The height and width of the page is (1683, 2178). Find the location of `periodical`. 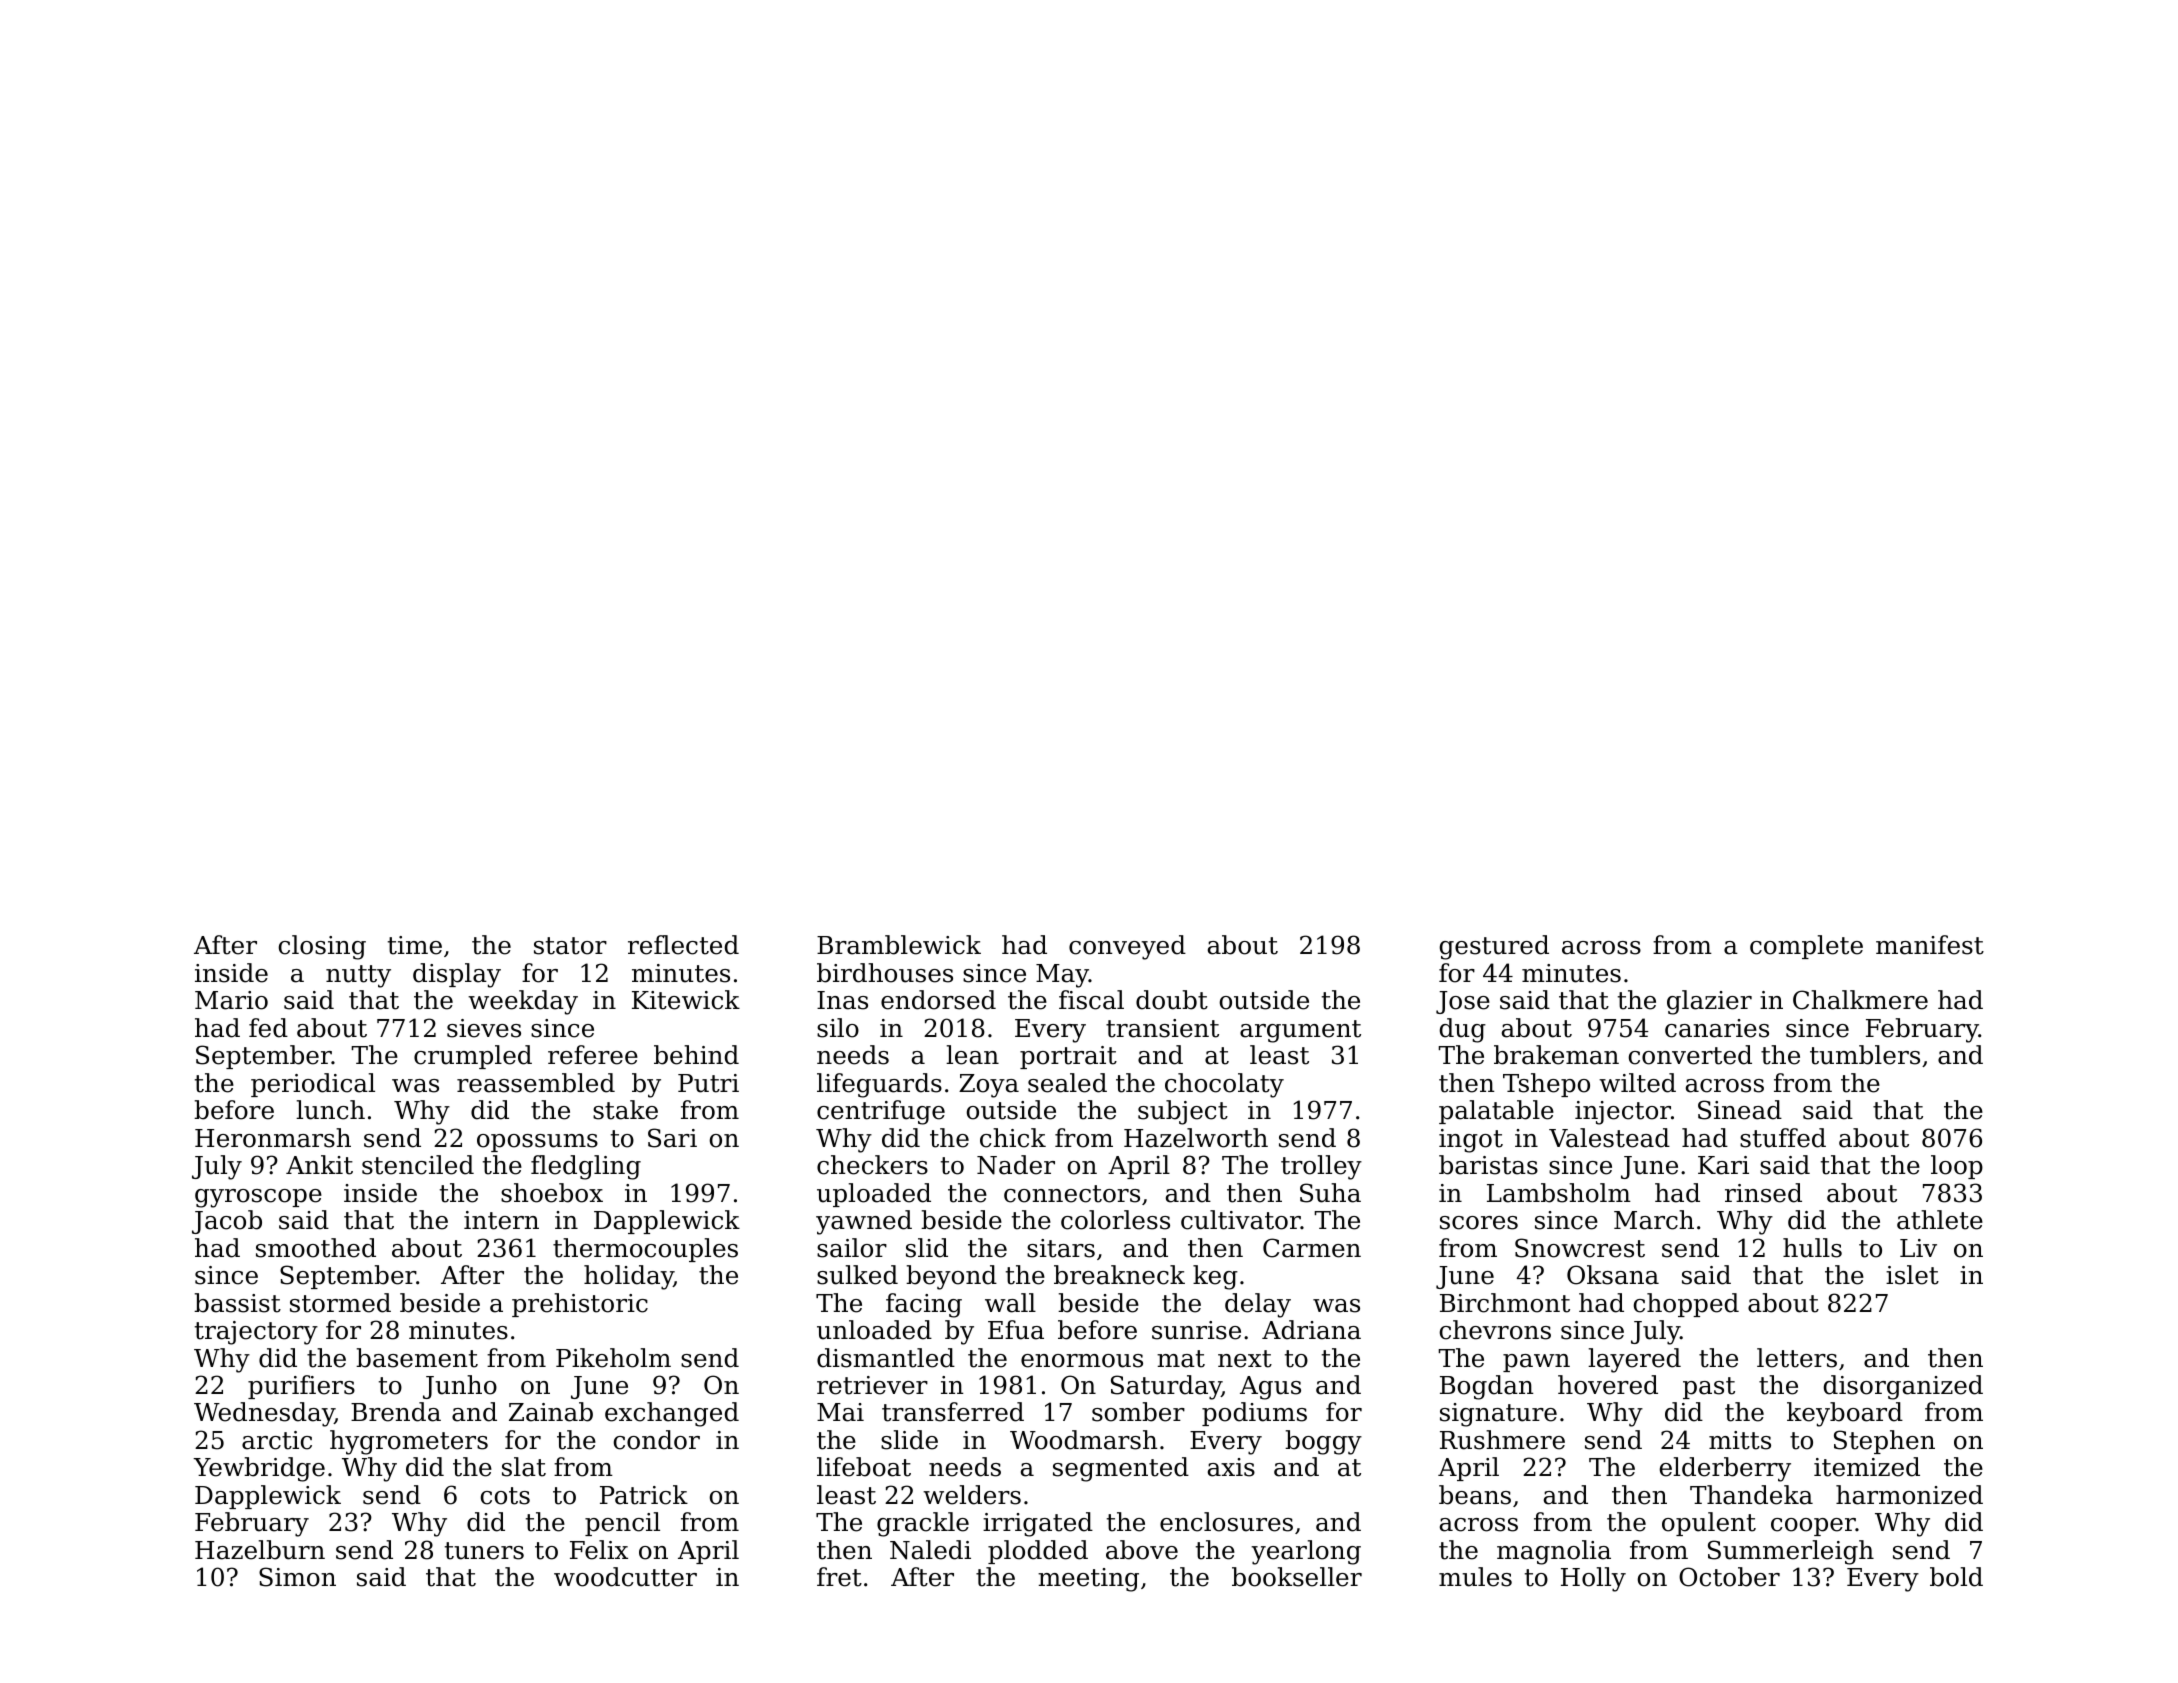

periodical is located at coordinates (313, 1085).
